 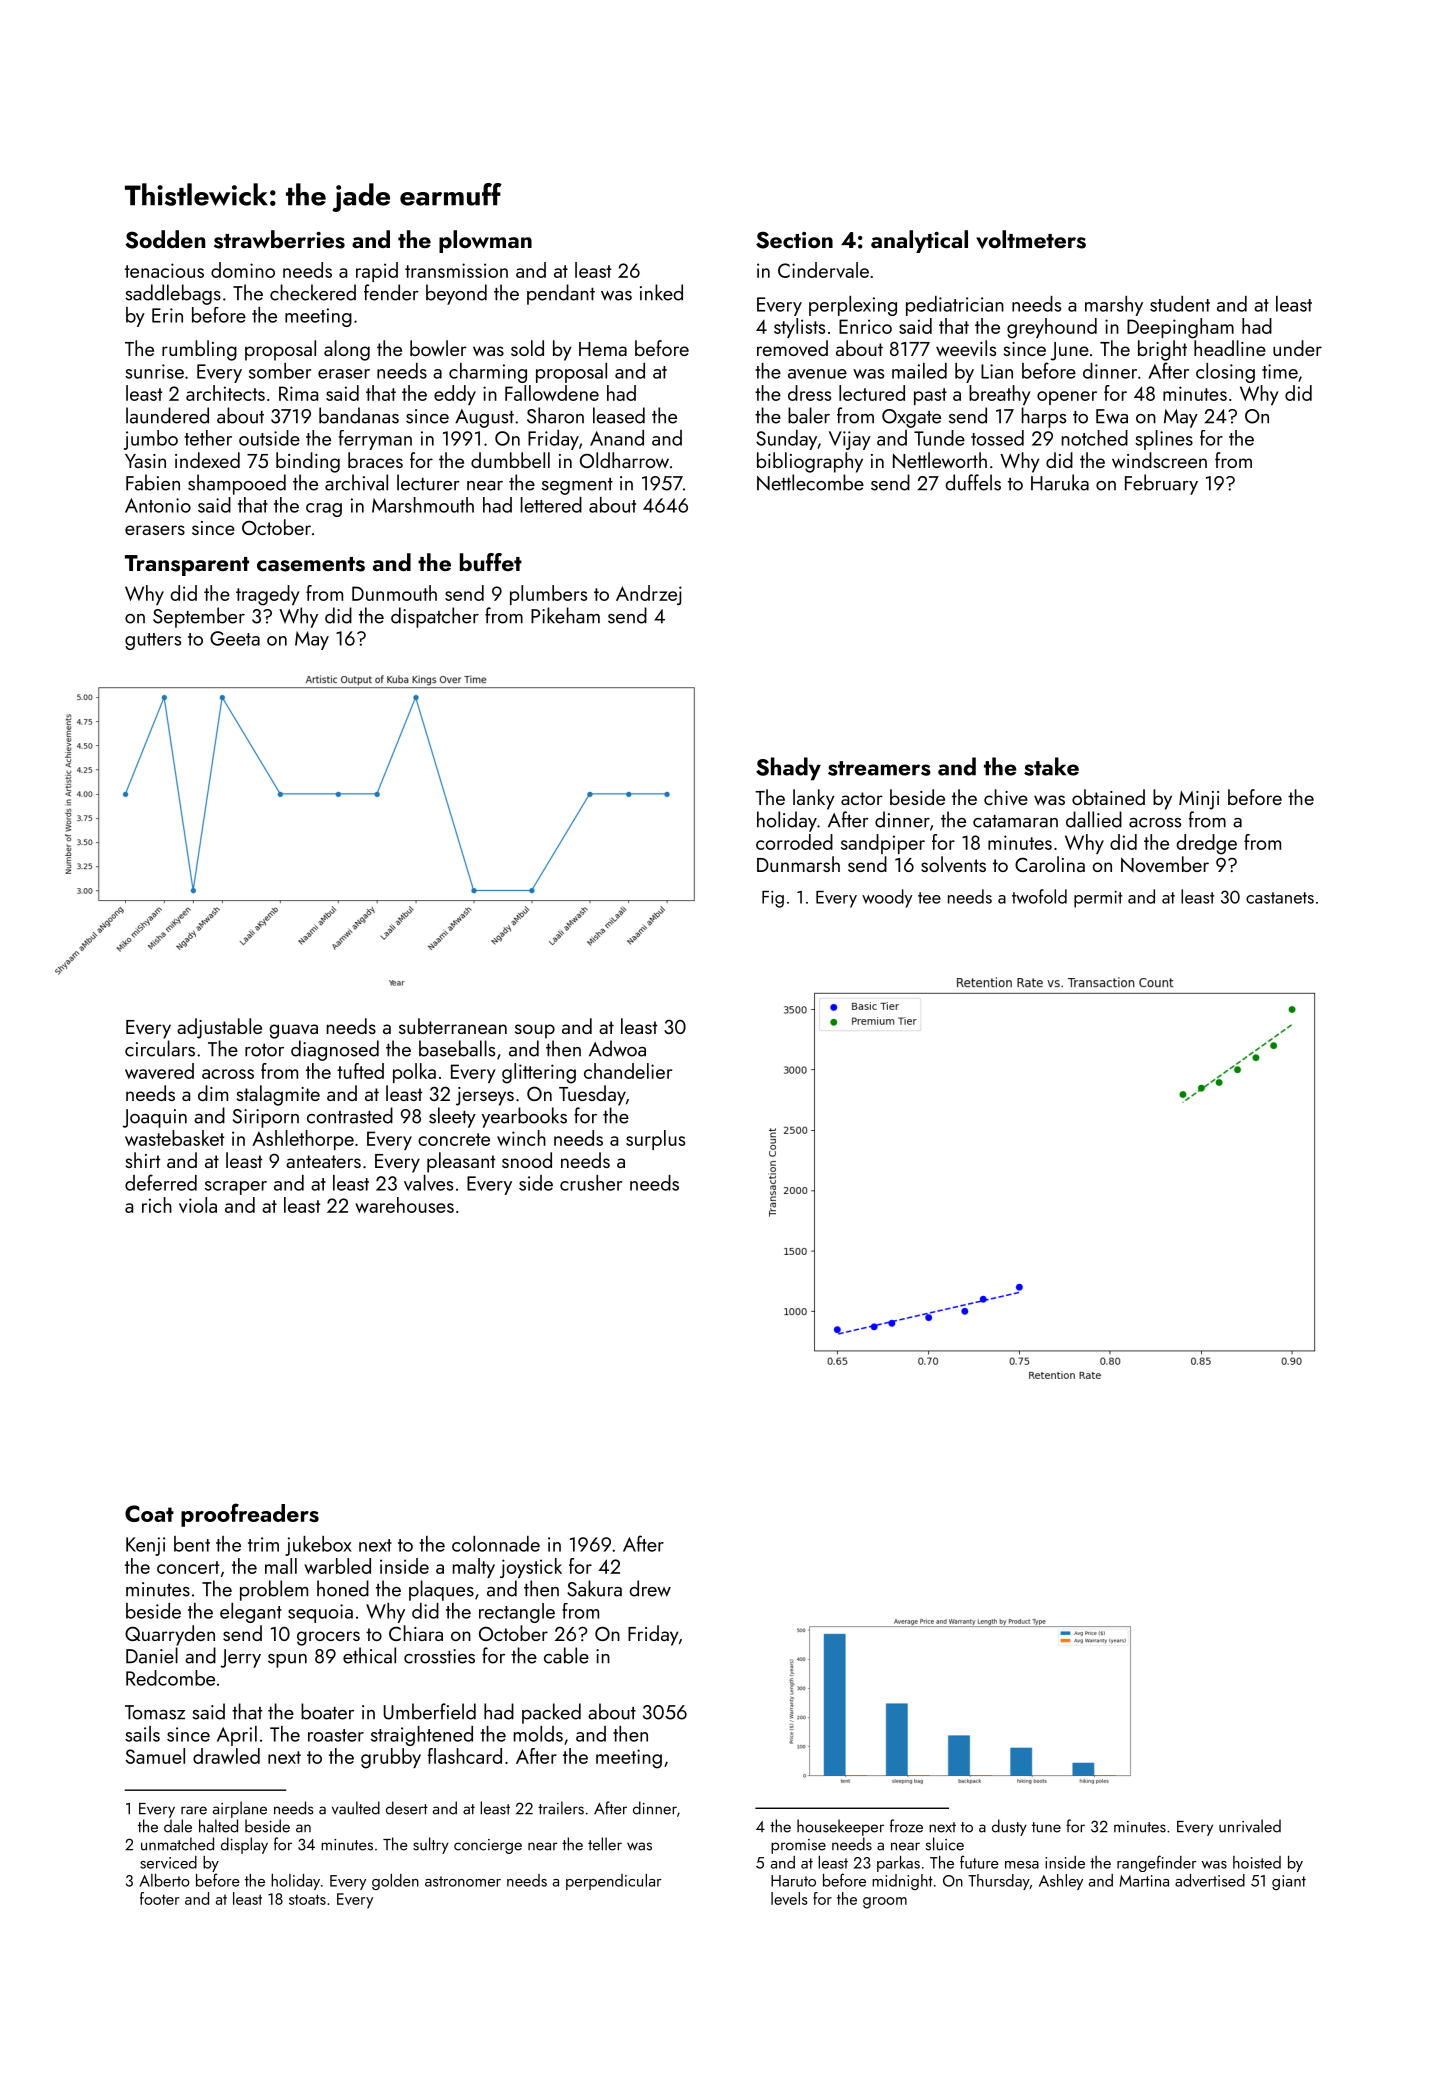 I want to click on closing, so click(x=1225, y=373).
